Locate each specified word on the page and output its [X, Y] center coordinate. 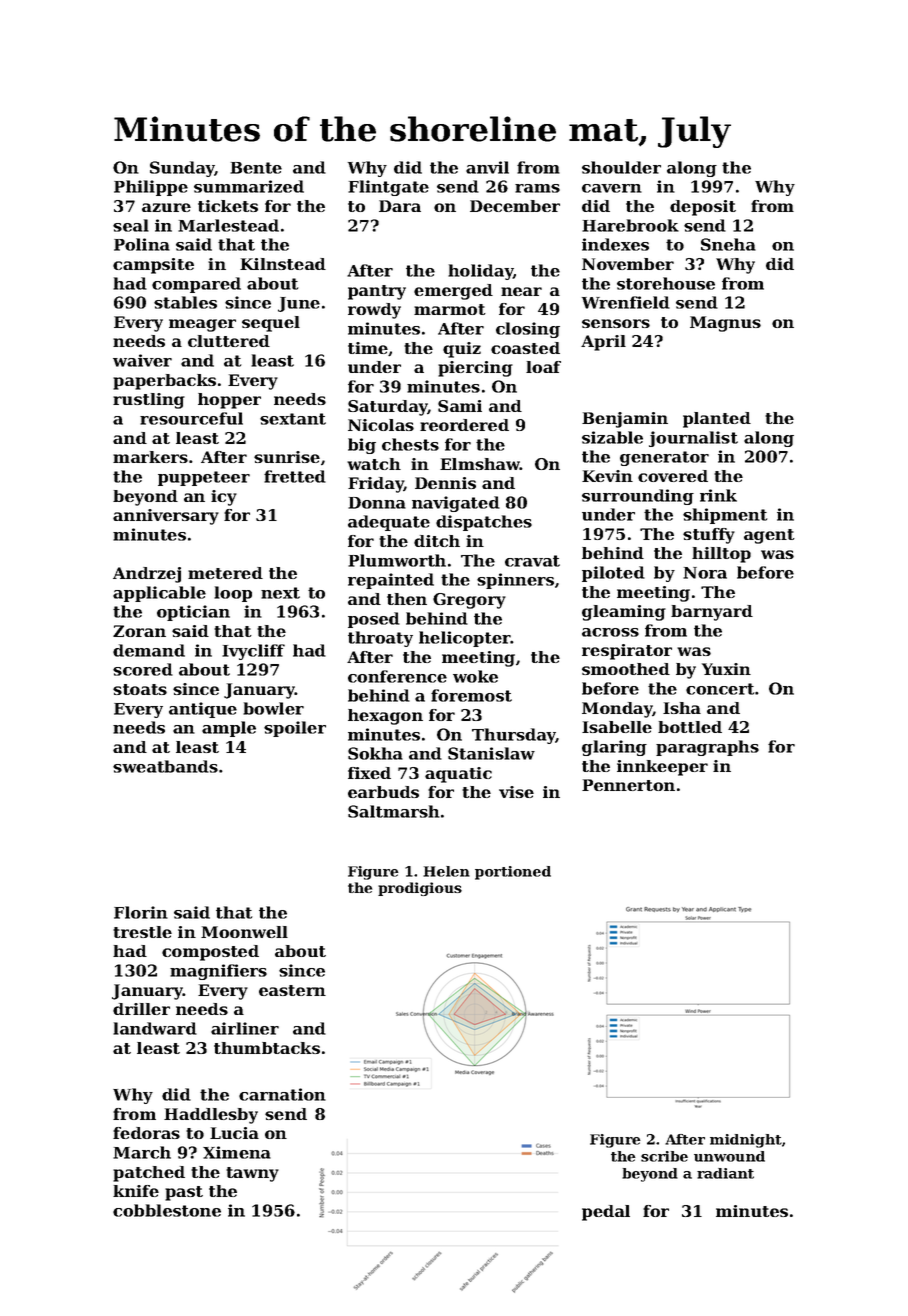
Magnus [725, 324]
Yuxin [726, 669]
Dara [400, 206]
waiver [142, 360]
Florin [141, 912]
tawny [252, 1174]
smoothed [626, 669]
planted [717, 420]
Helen [446, 871]
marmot [450, 309]
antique [203, 710]
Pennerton [628, 785]
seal [131, 225]
